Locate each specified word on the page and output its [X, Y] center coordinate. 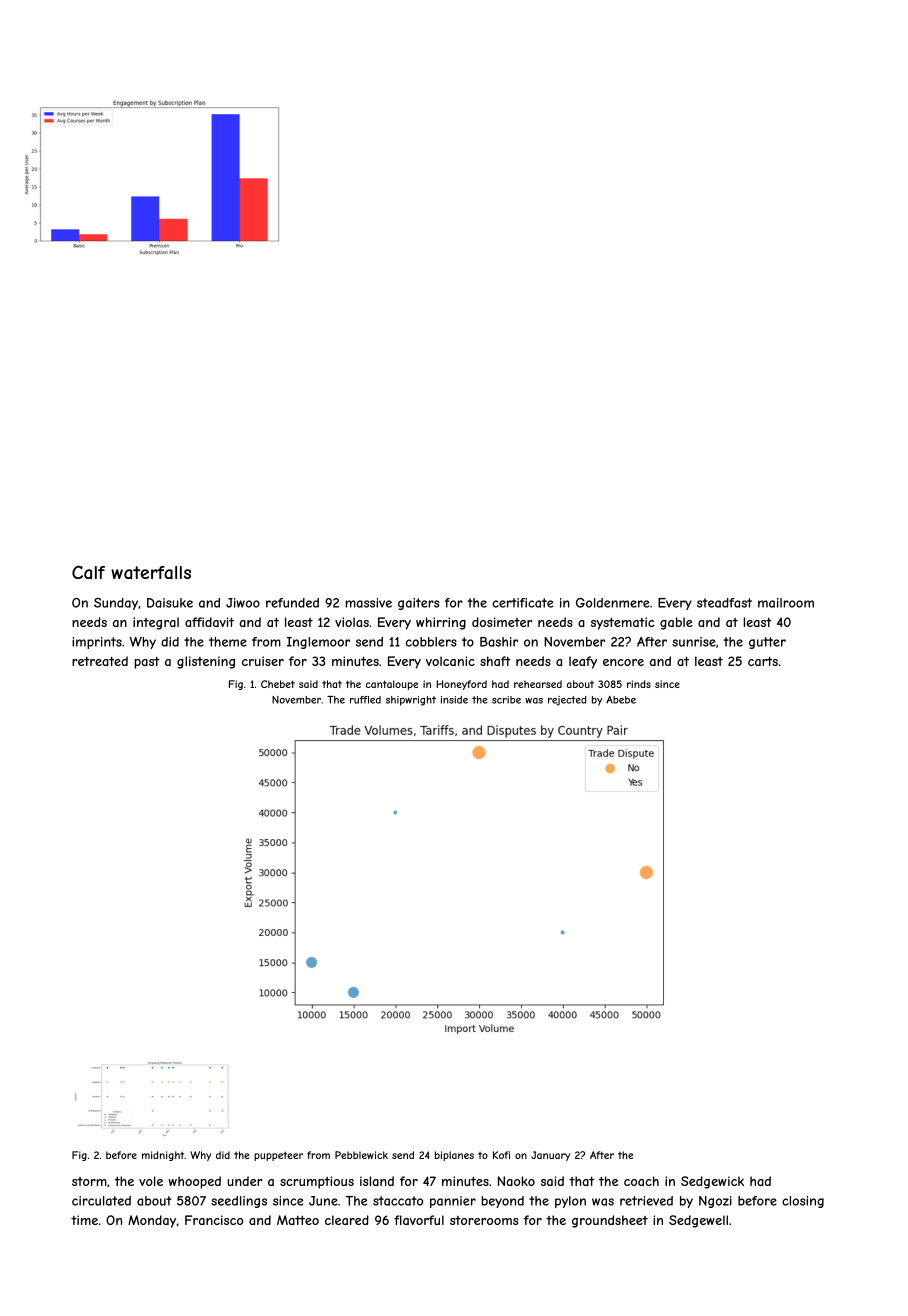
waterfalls [151, 573]
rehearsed [538, 684]
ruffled [365, 700]
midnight [163, 1156]
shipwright [411, 701]
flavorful [419, 1220]
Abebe [621, 700]
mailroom [786, 603]
